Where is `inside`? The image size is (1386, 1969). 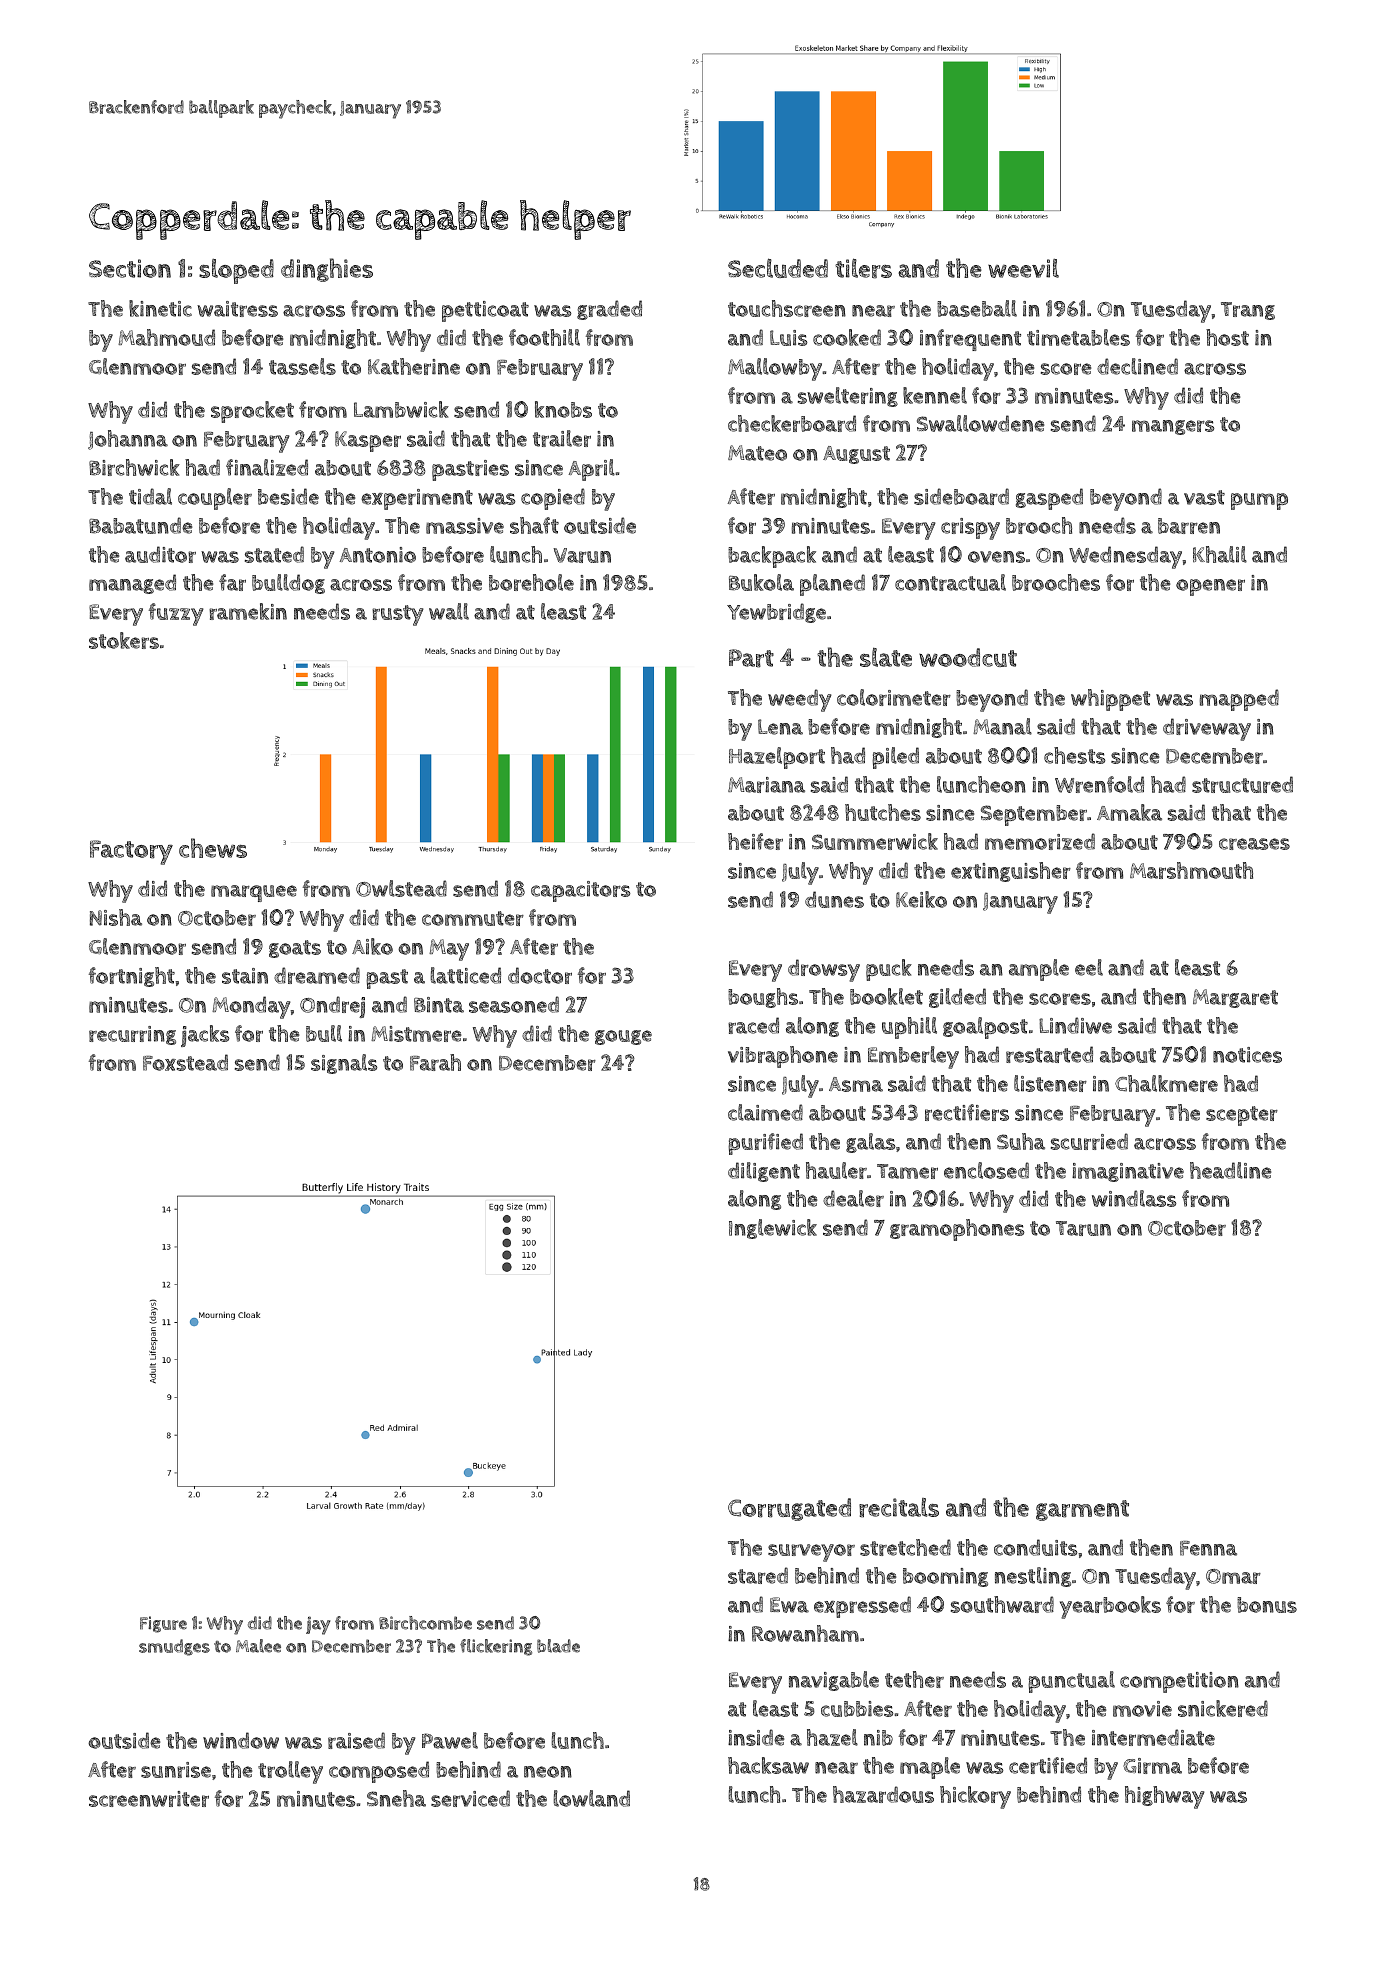
inside is located at coordinates (756, 1737).
